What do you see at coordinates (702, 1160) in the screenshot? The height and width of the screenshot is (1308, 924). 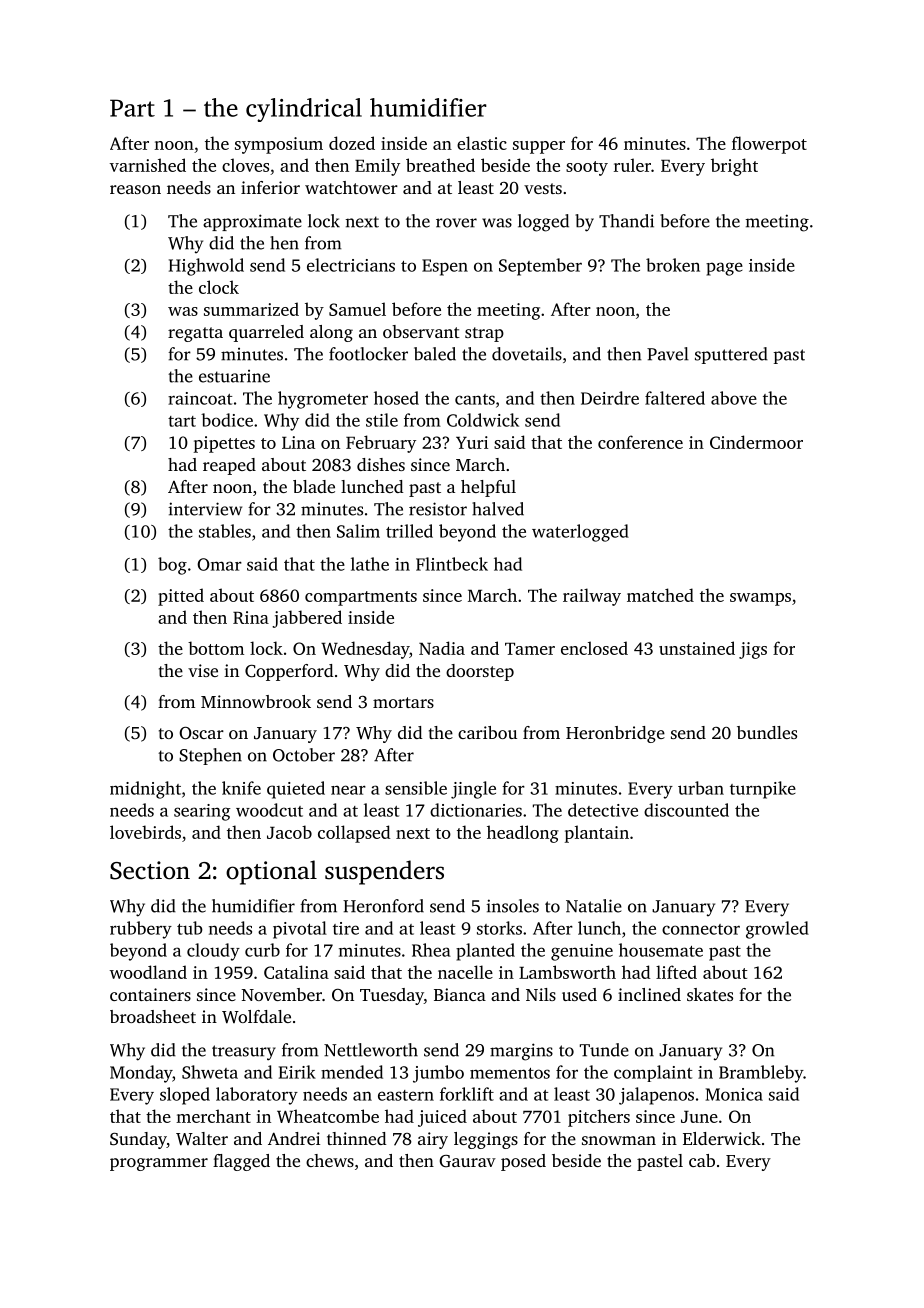 I see `cab` at bounding box center [702, 1160].
